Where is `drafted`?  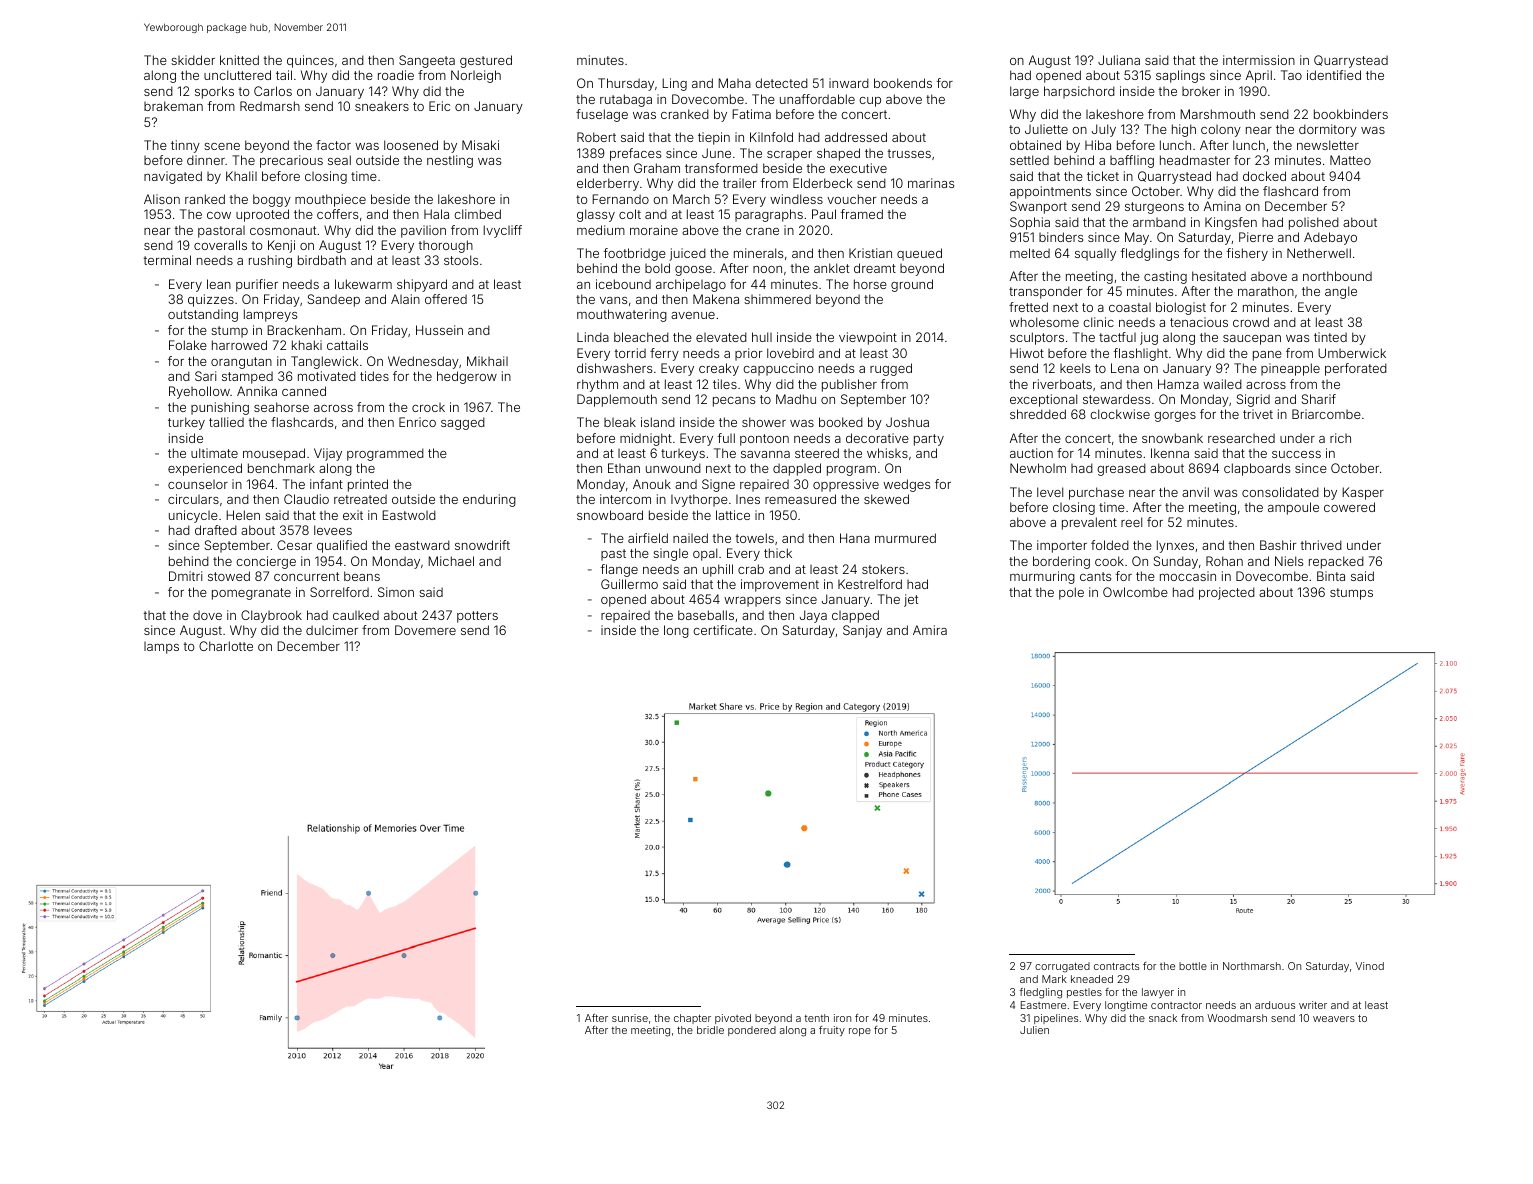 drafted is located at coordinates (216, 530).
